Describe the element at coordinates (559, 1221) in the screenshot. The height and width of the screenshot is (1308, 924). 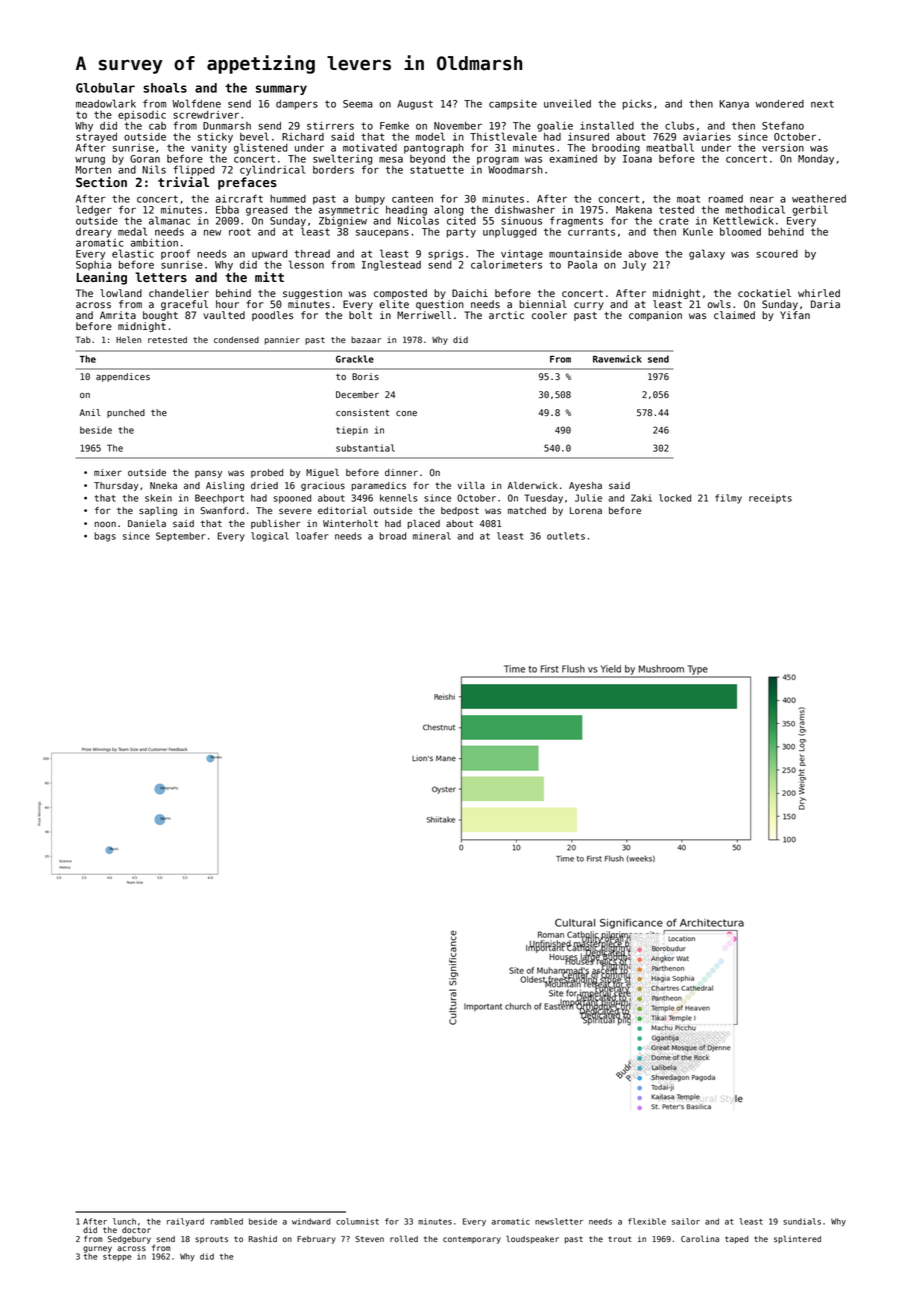
I see `newsletter` at that location.
